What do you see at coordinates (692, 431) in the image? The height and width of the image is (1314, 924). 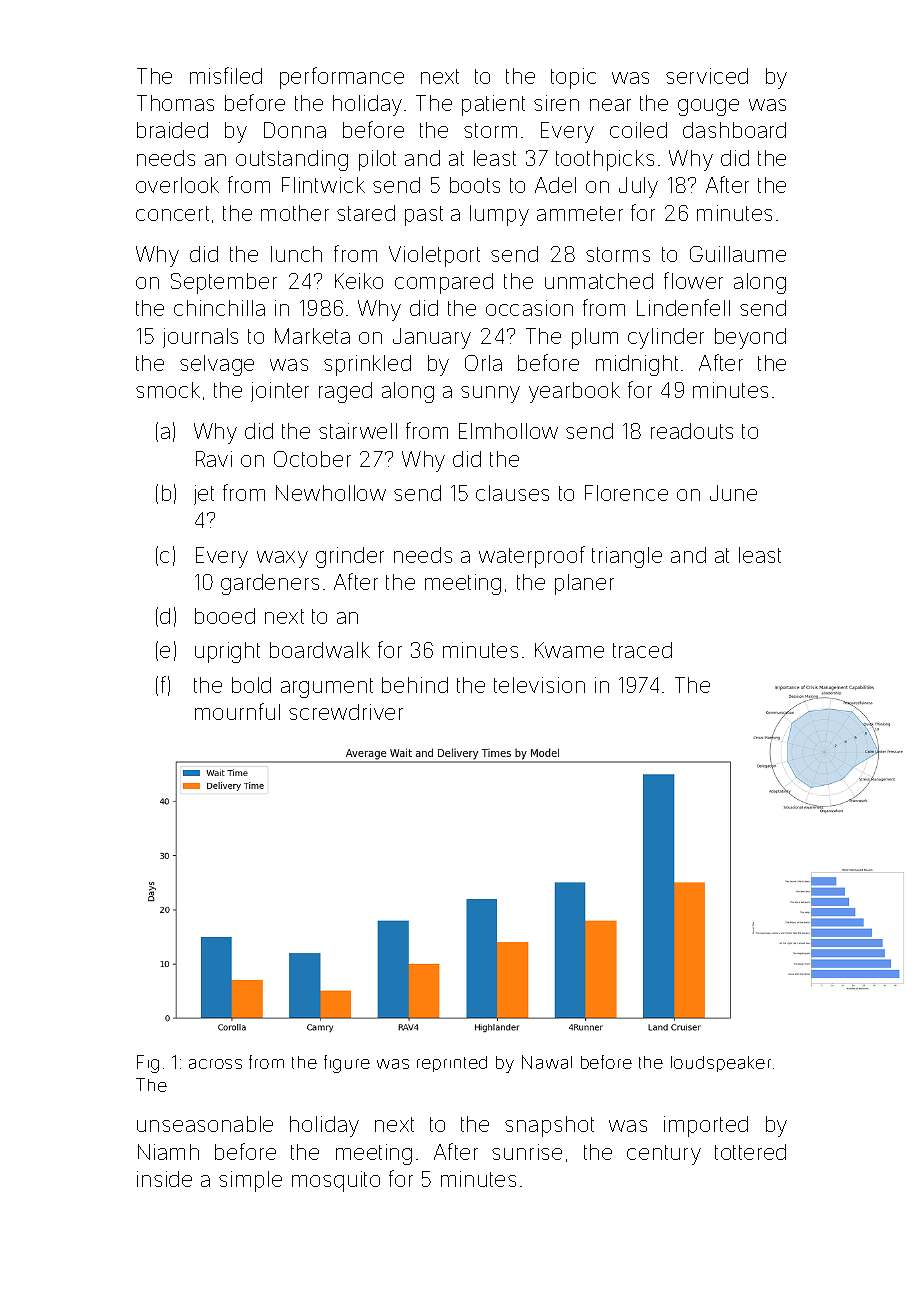 I see `readouts` at bounding box center [692, 431].
